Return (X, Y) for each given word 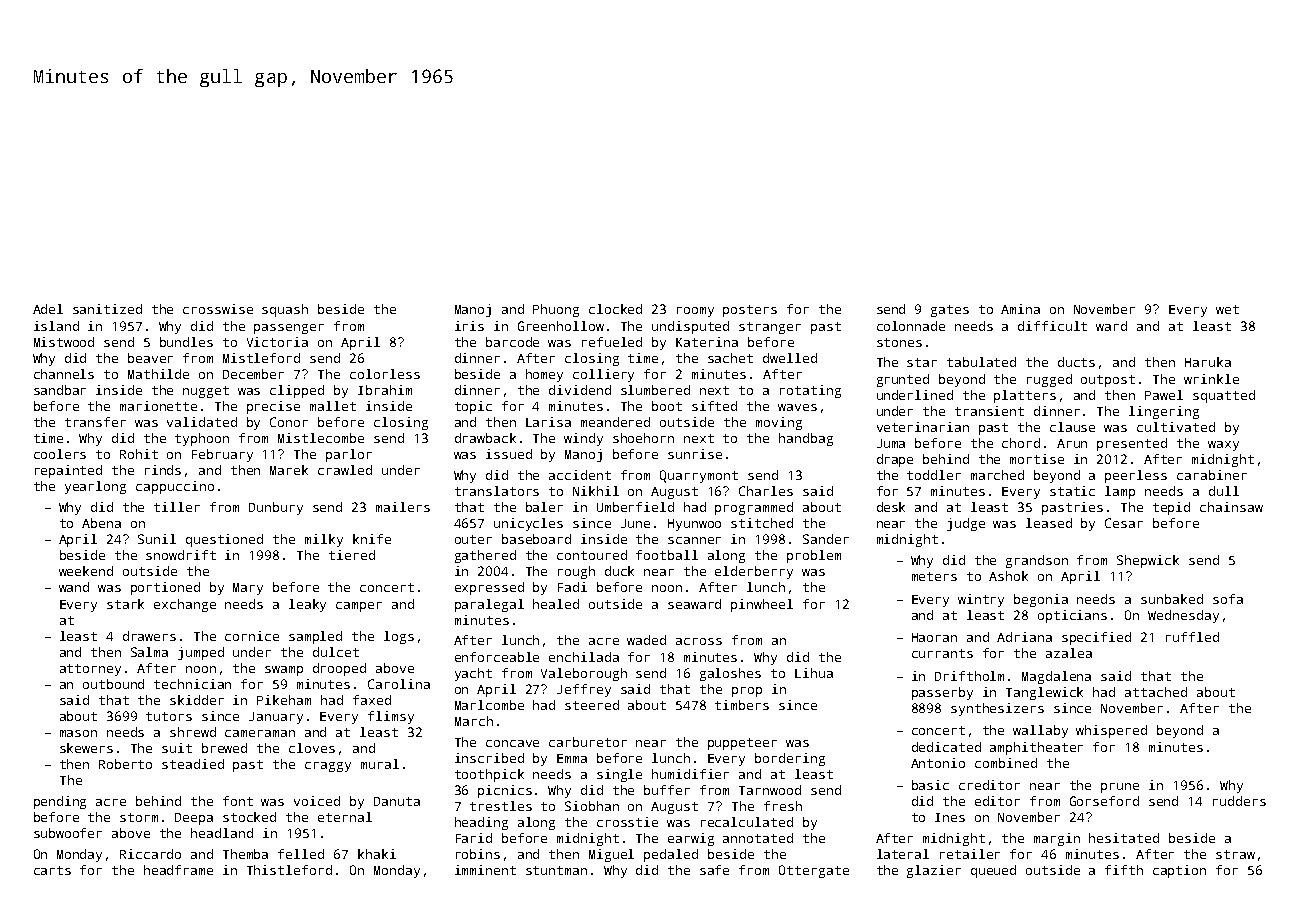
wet (1227, 309)
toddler (934, 475)
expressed (489, 588)
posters (750, 311)
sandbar (60, 390)
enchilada (584, 657)
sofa (1228, 599)
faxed (372, 700)
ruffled (1192, 637)
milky (324, 540)
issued (509, 454)
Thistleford (289, 870)
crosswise (218, 309)
